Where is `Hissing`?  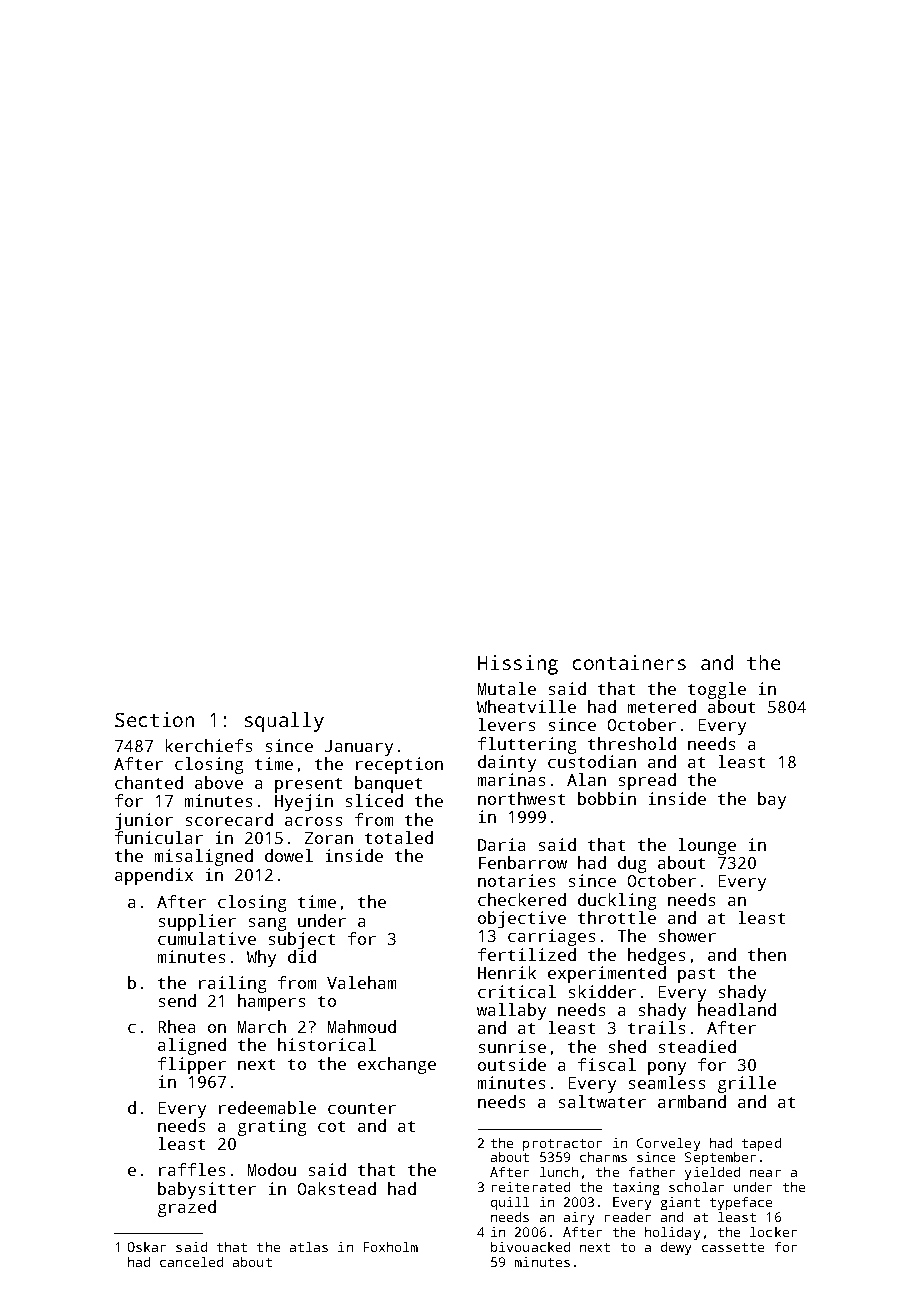 Hissing is located at coordinates (518, 665).
